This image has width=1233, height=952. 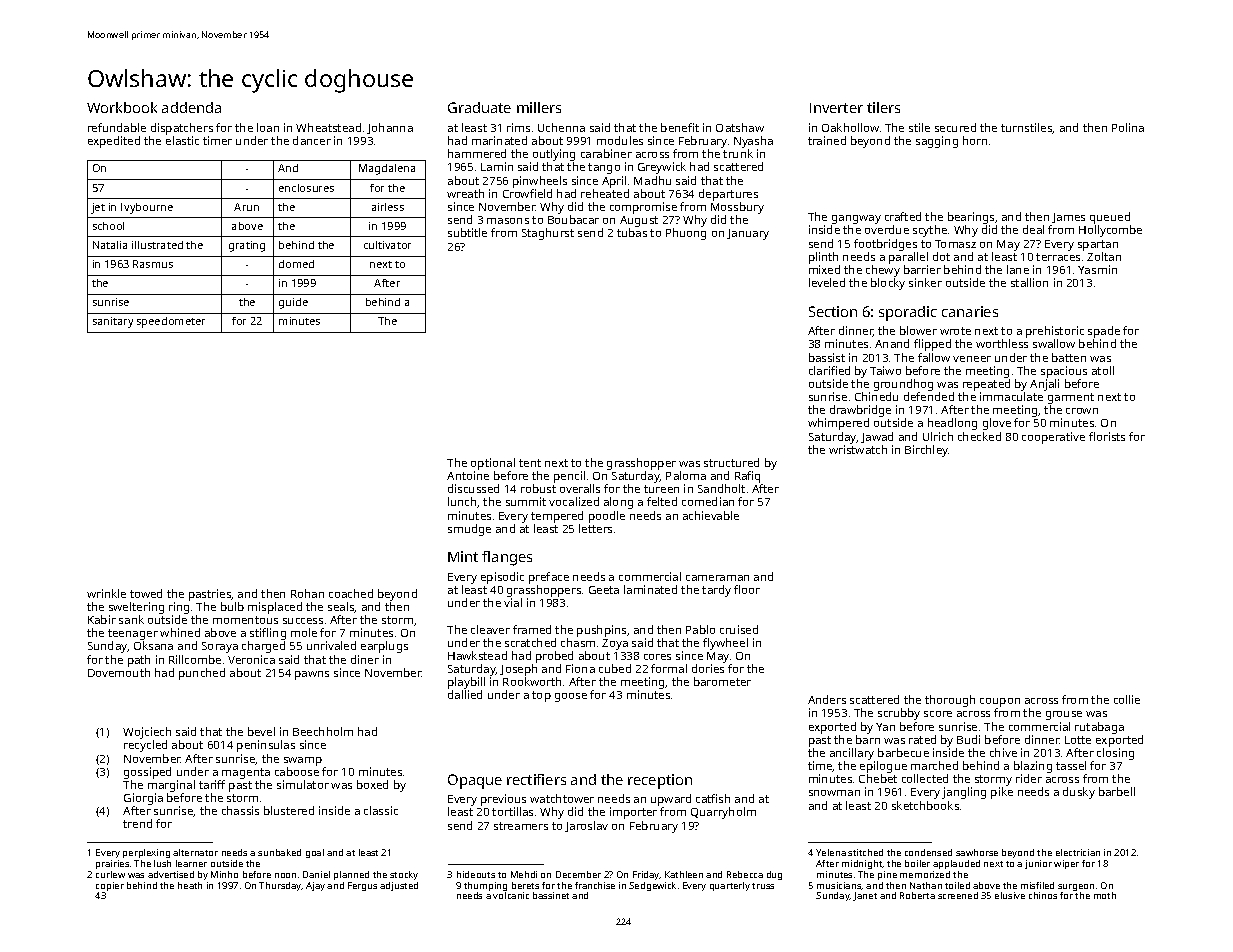 I want to click on Birchley, so click(x=926, y=451).
